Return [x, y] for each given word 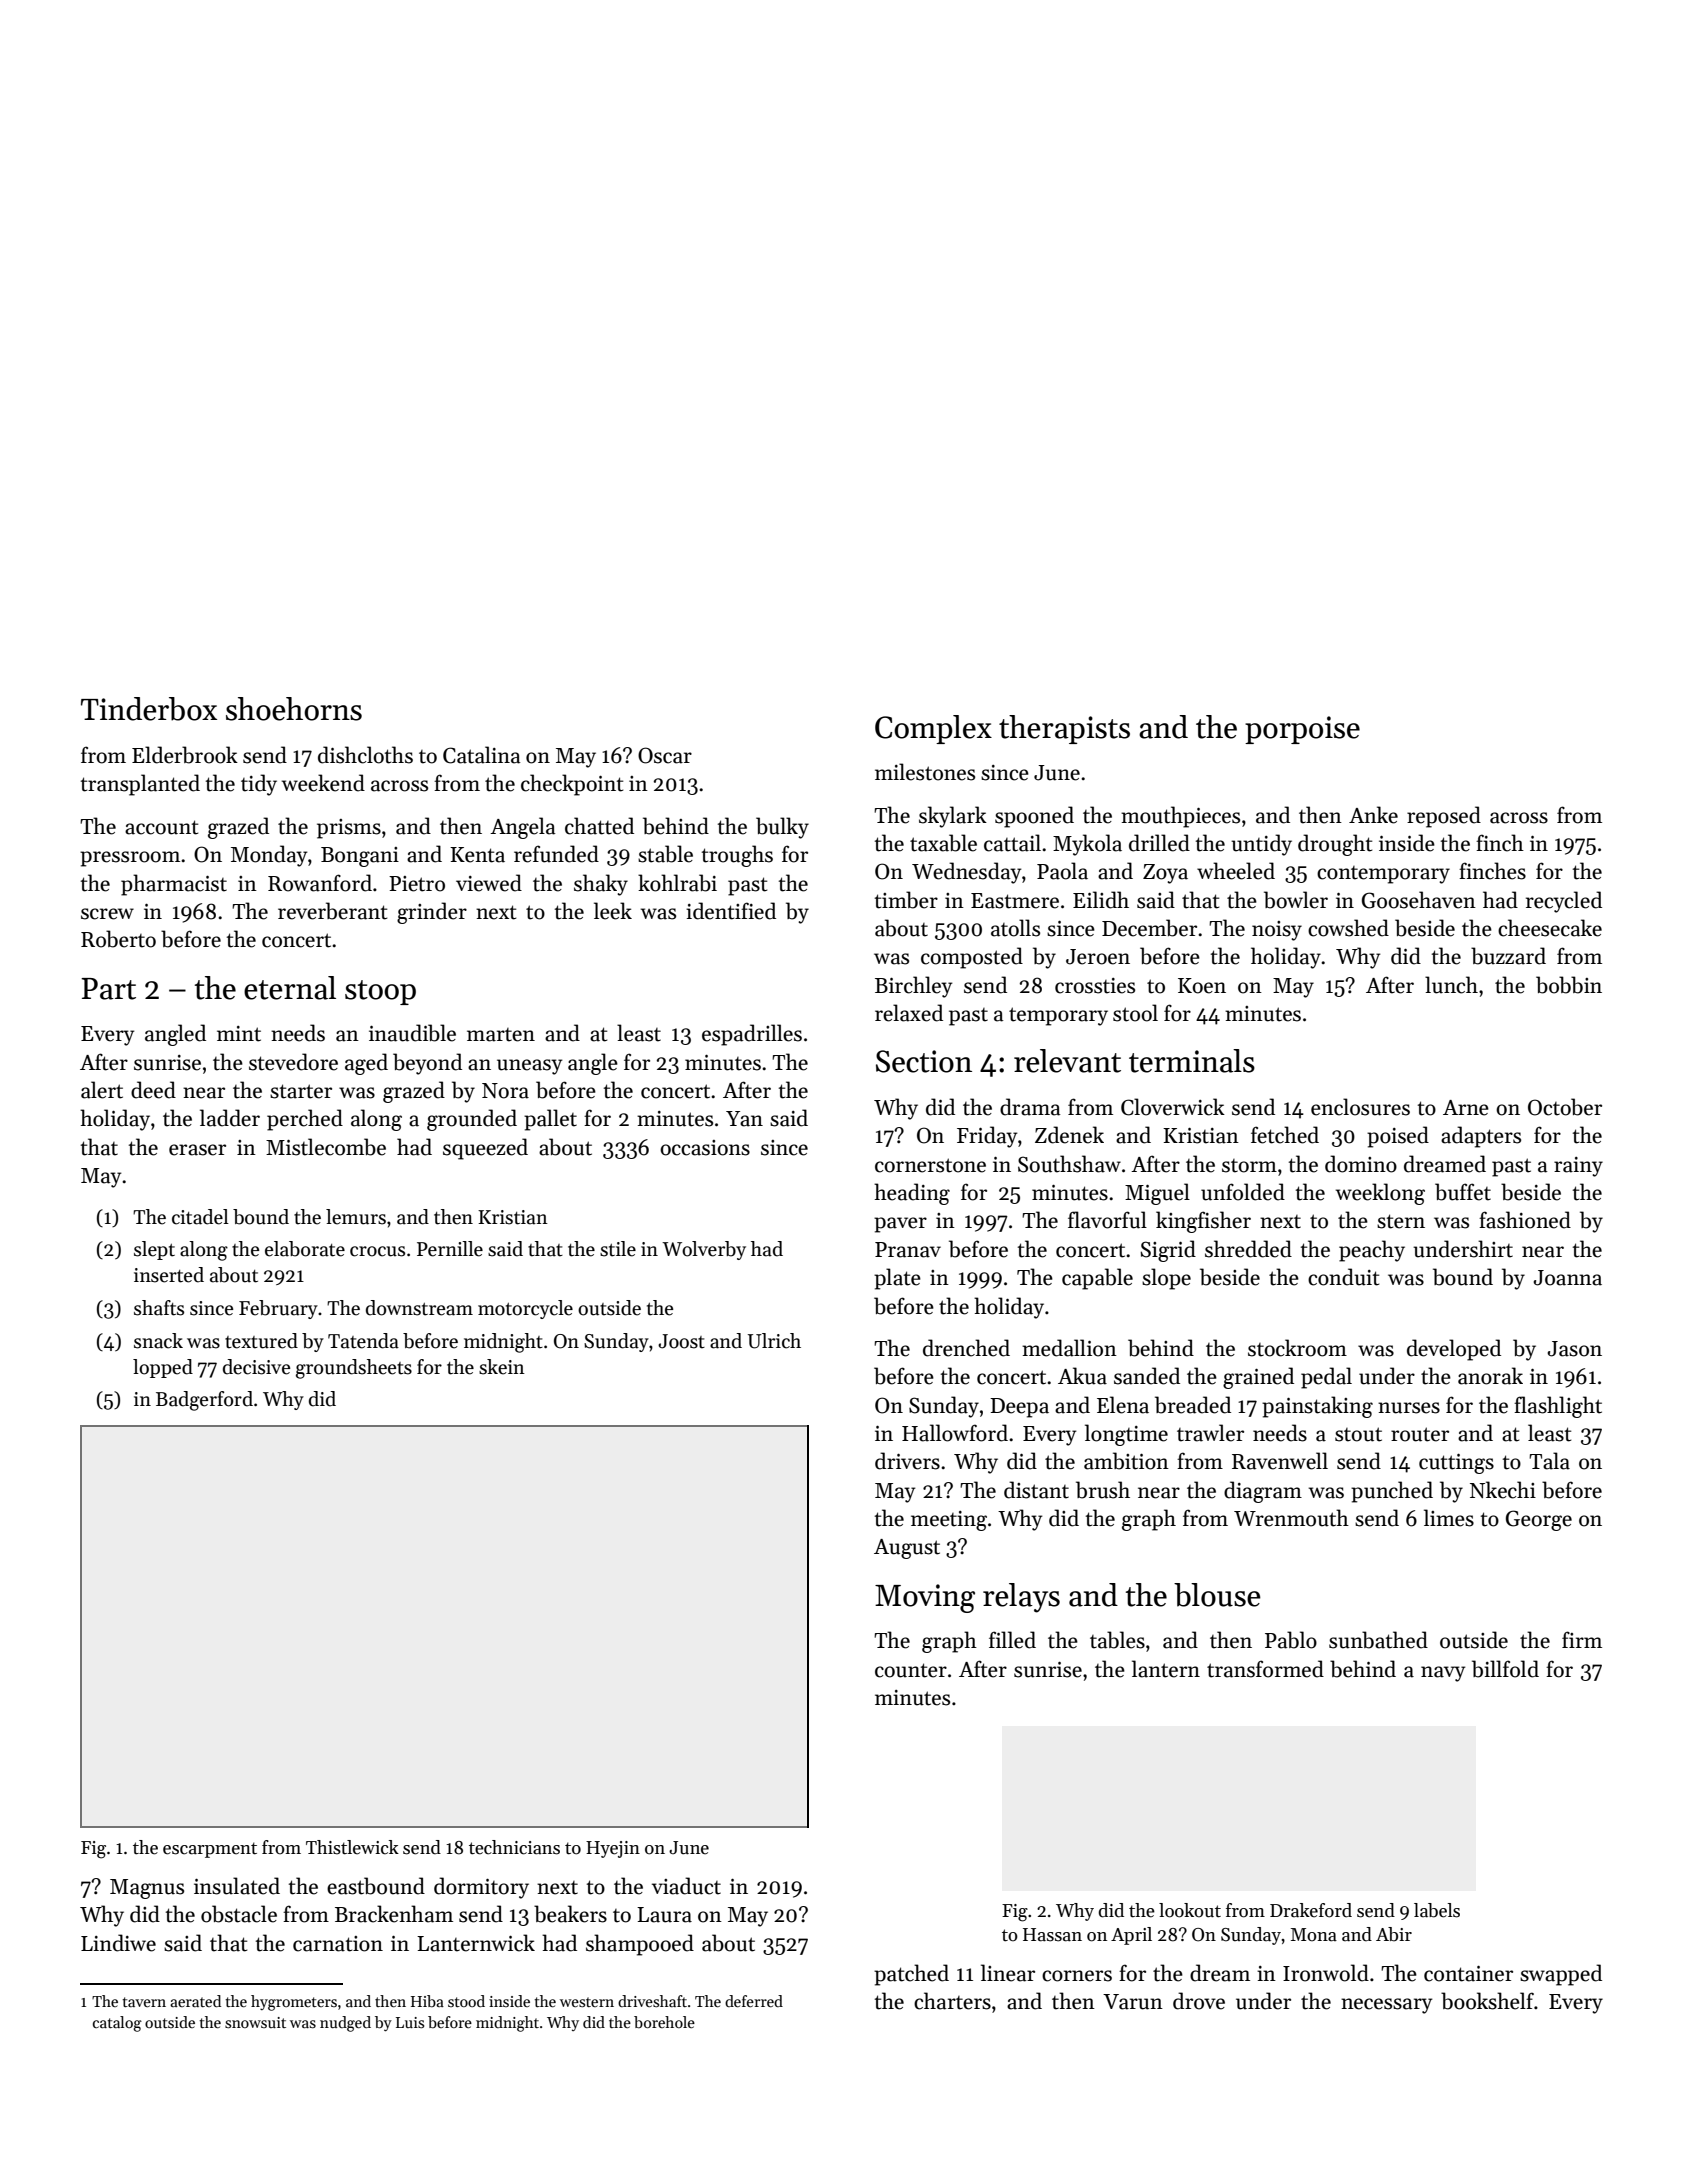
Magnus [147, 1889]
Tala [1549, 1461]
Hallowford [955, 1433]
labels [1437, 1910]
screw [107, 914]
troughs [737, 856]
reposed [1444, 817]
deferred [754, 2001]
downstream [419, 1308]
